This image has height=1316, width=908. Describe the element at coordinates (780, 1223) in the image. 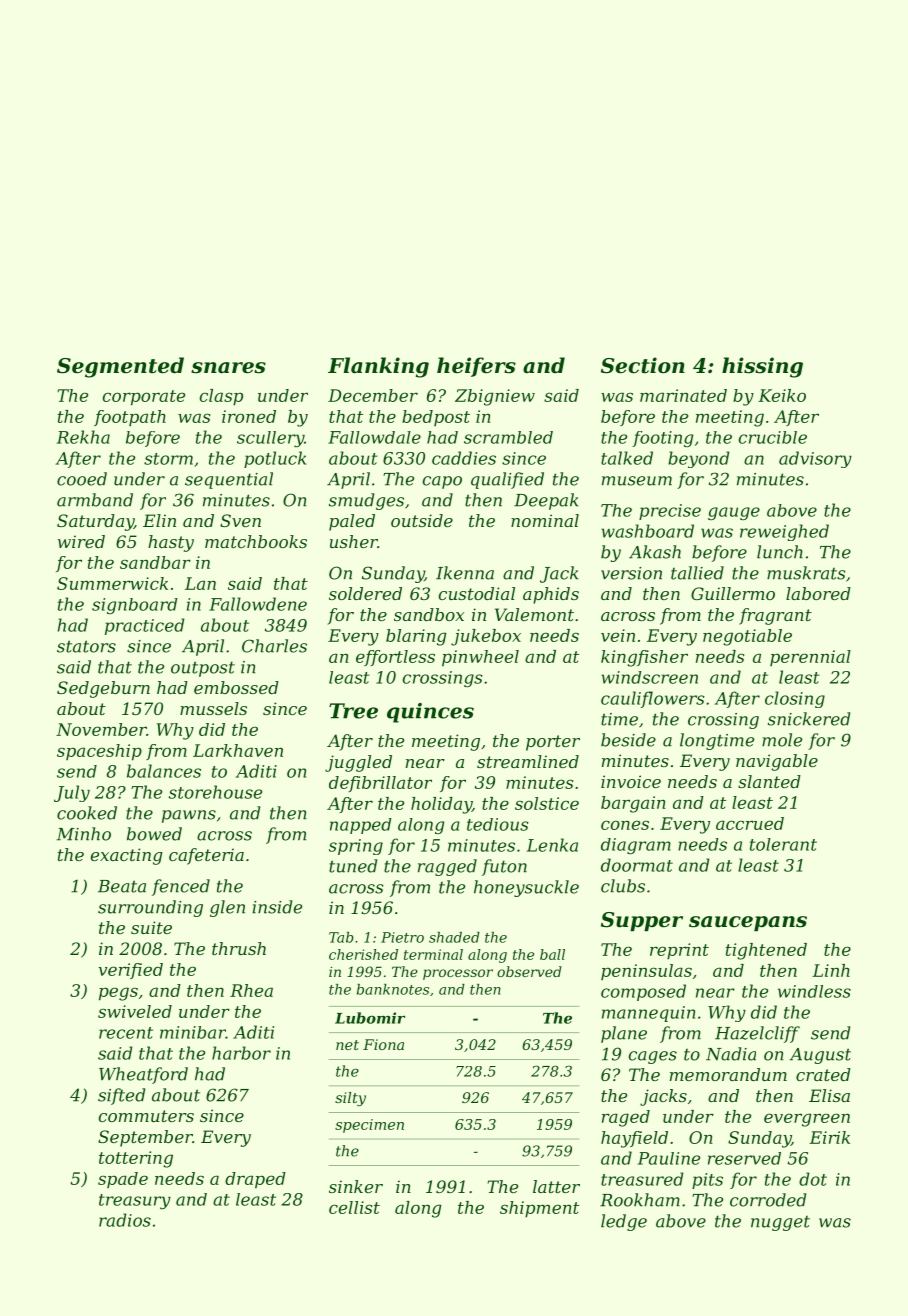

I see `nugget` at that location.
